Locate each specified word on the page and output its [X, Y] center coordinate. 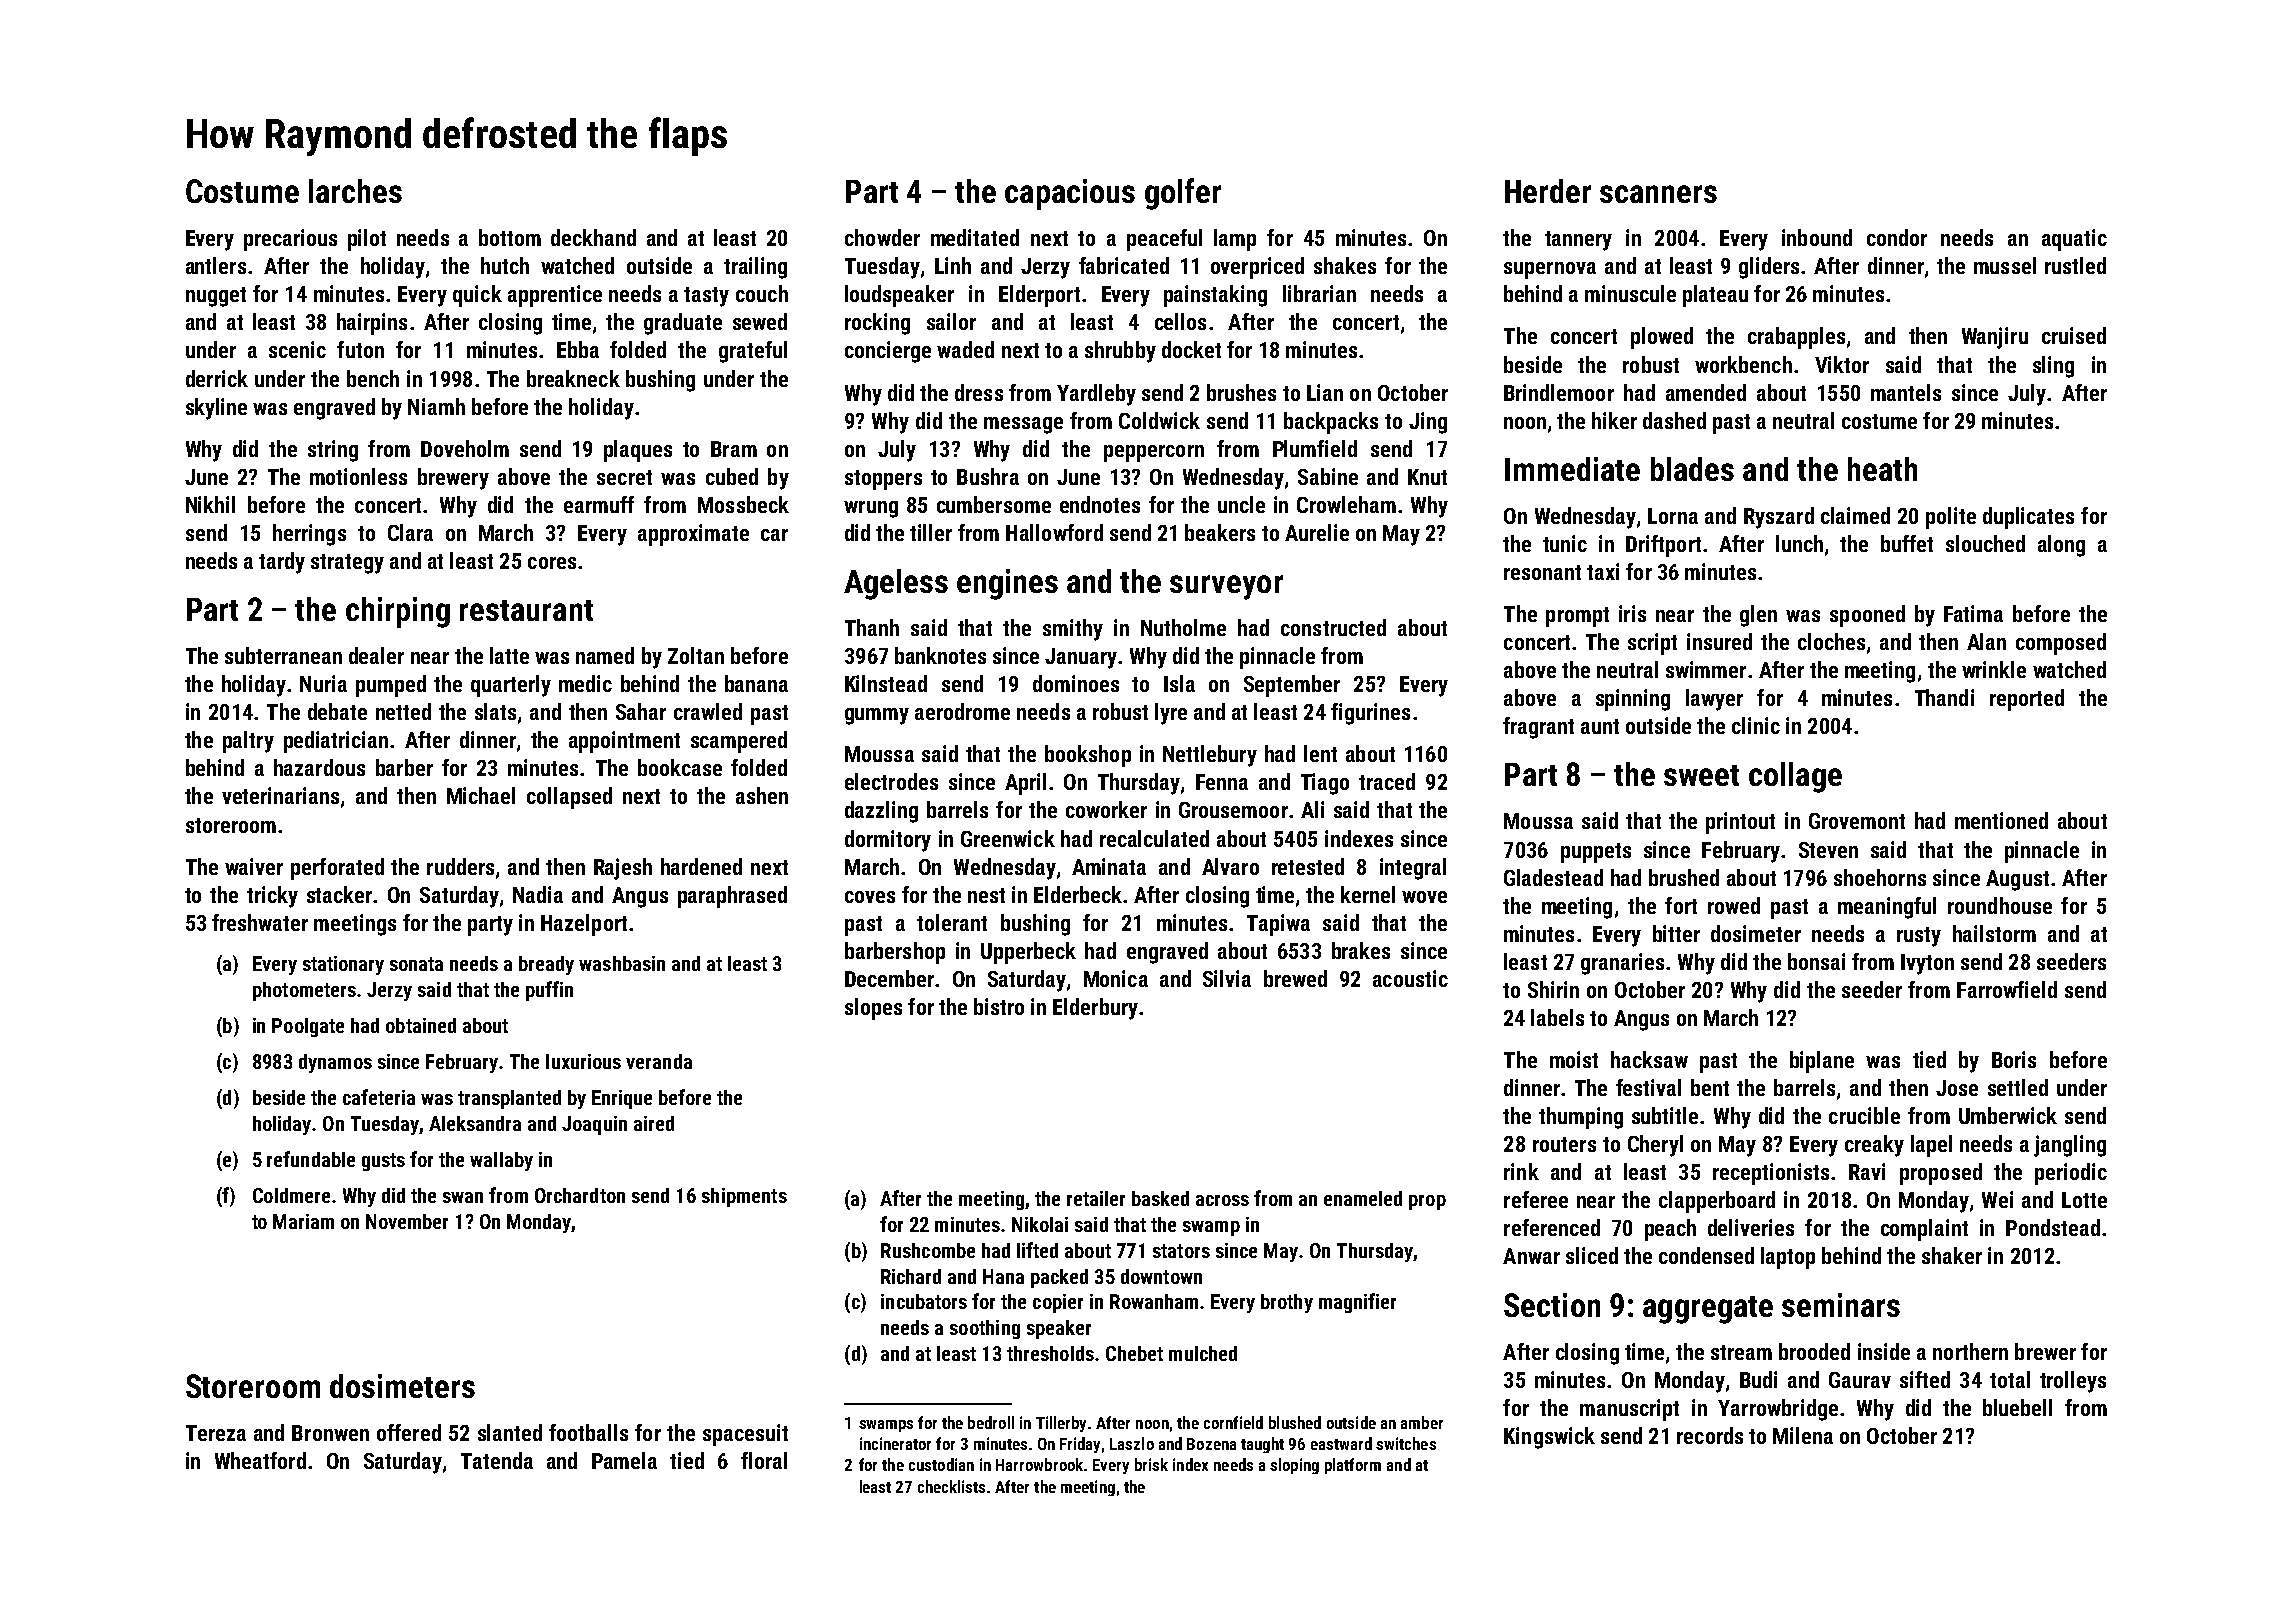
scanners [1658, 194]
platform [1353, 1466]
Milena [1803, 1435]
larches [355, 191]
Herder [1548, 191]
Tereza [216, 1433]
